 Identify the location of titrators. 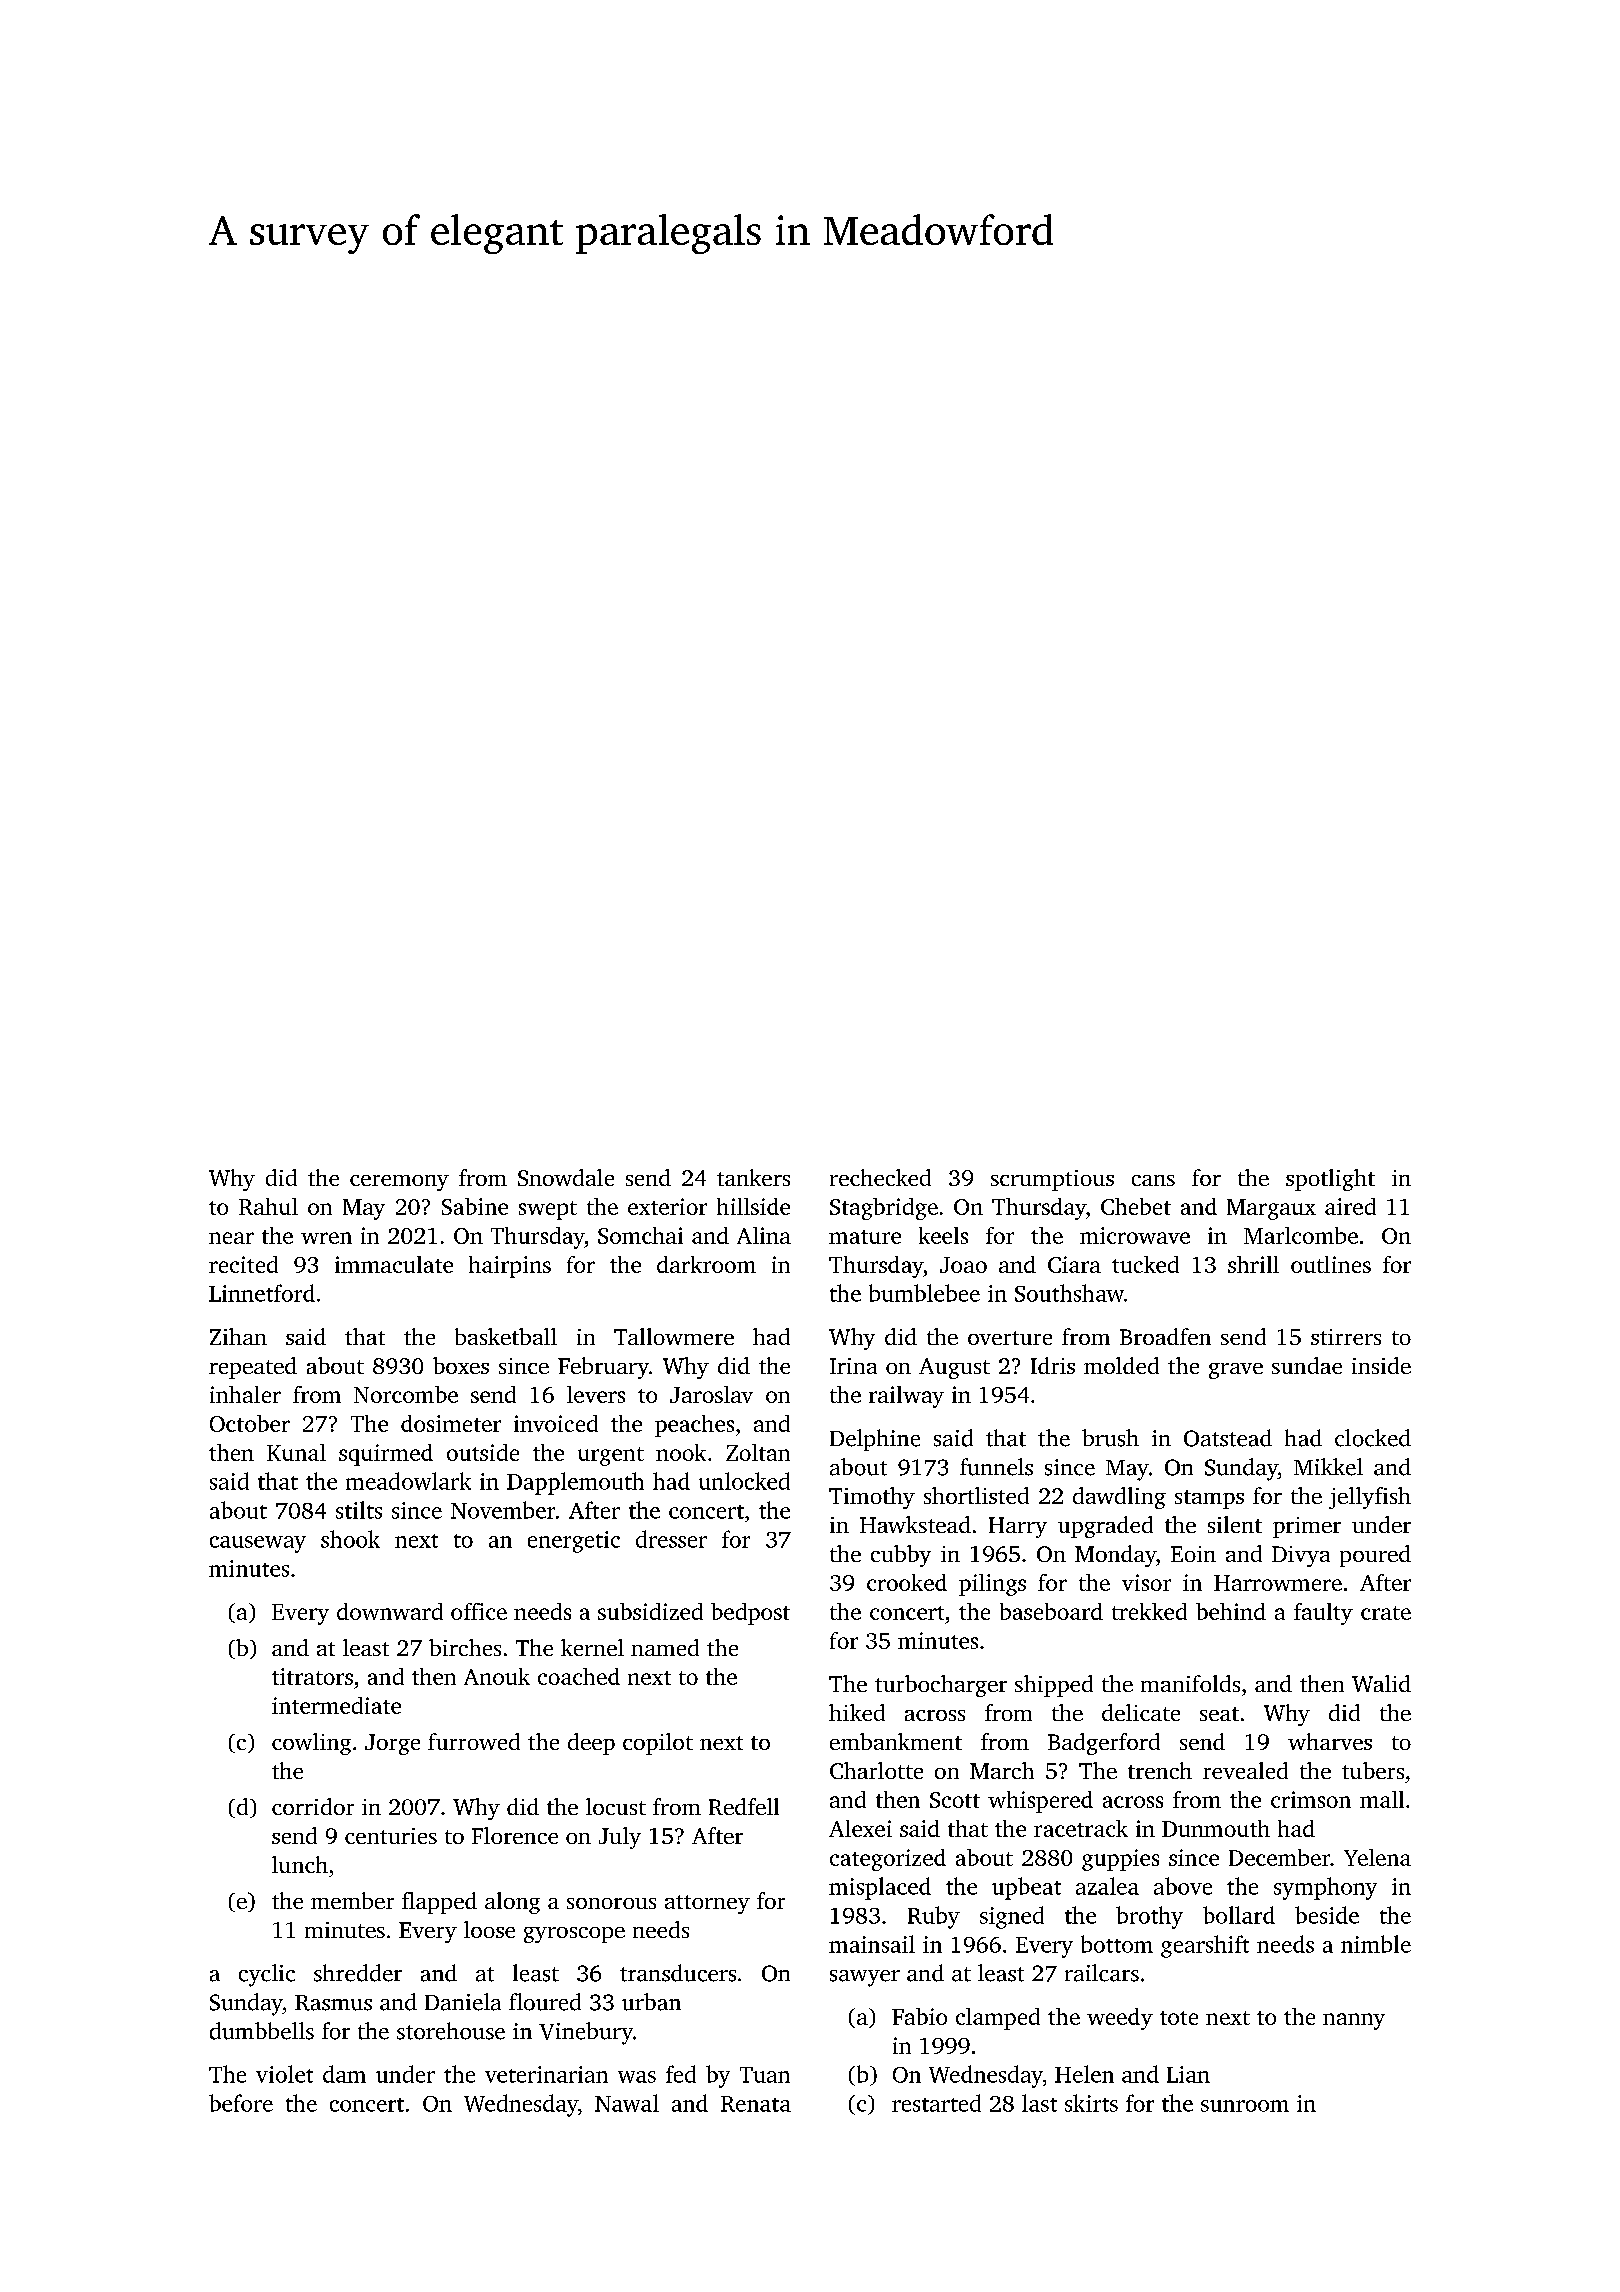
(312, 1676).
